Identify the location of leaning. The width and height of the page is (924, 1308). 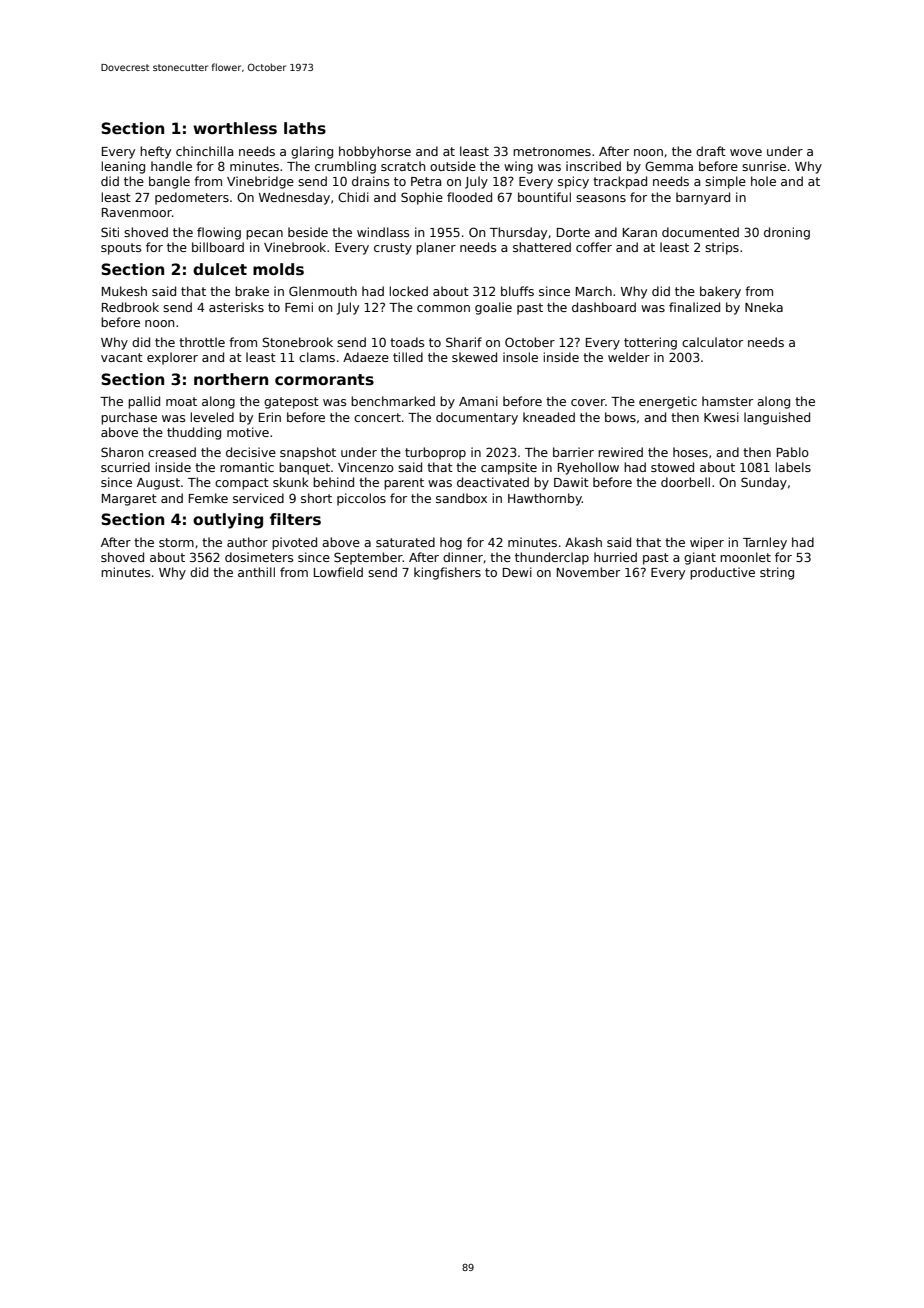
(123, 167).
